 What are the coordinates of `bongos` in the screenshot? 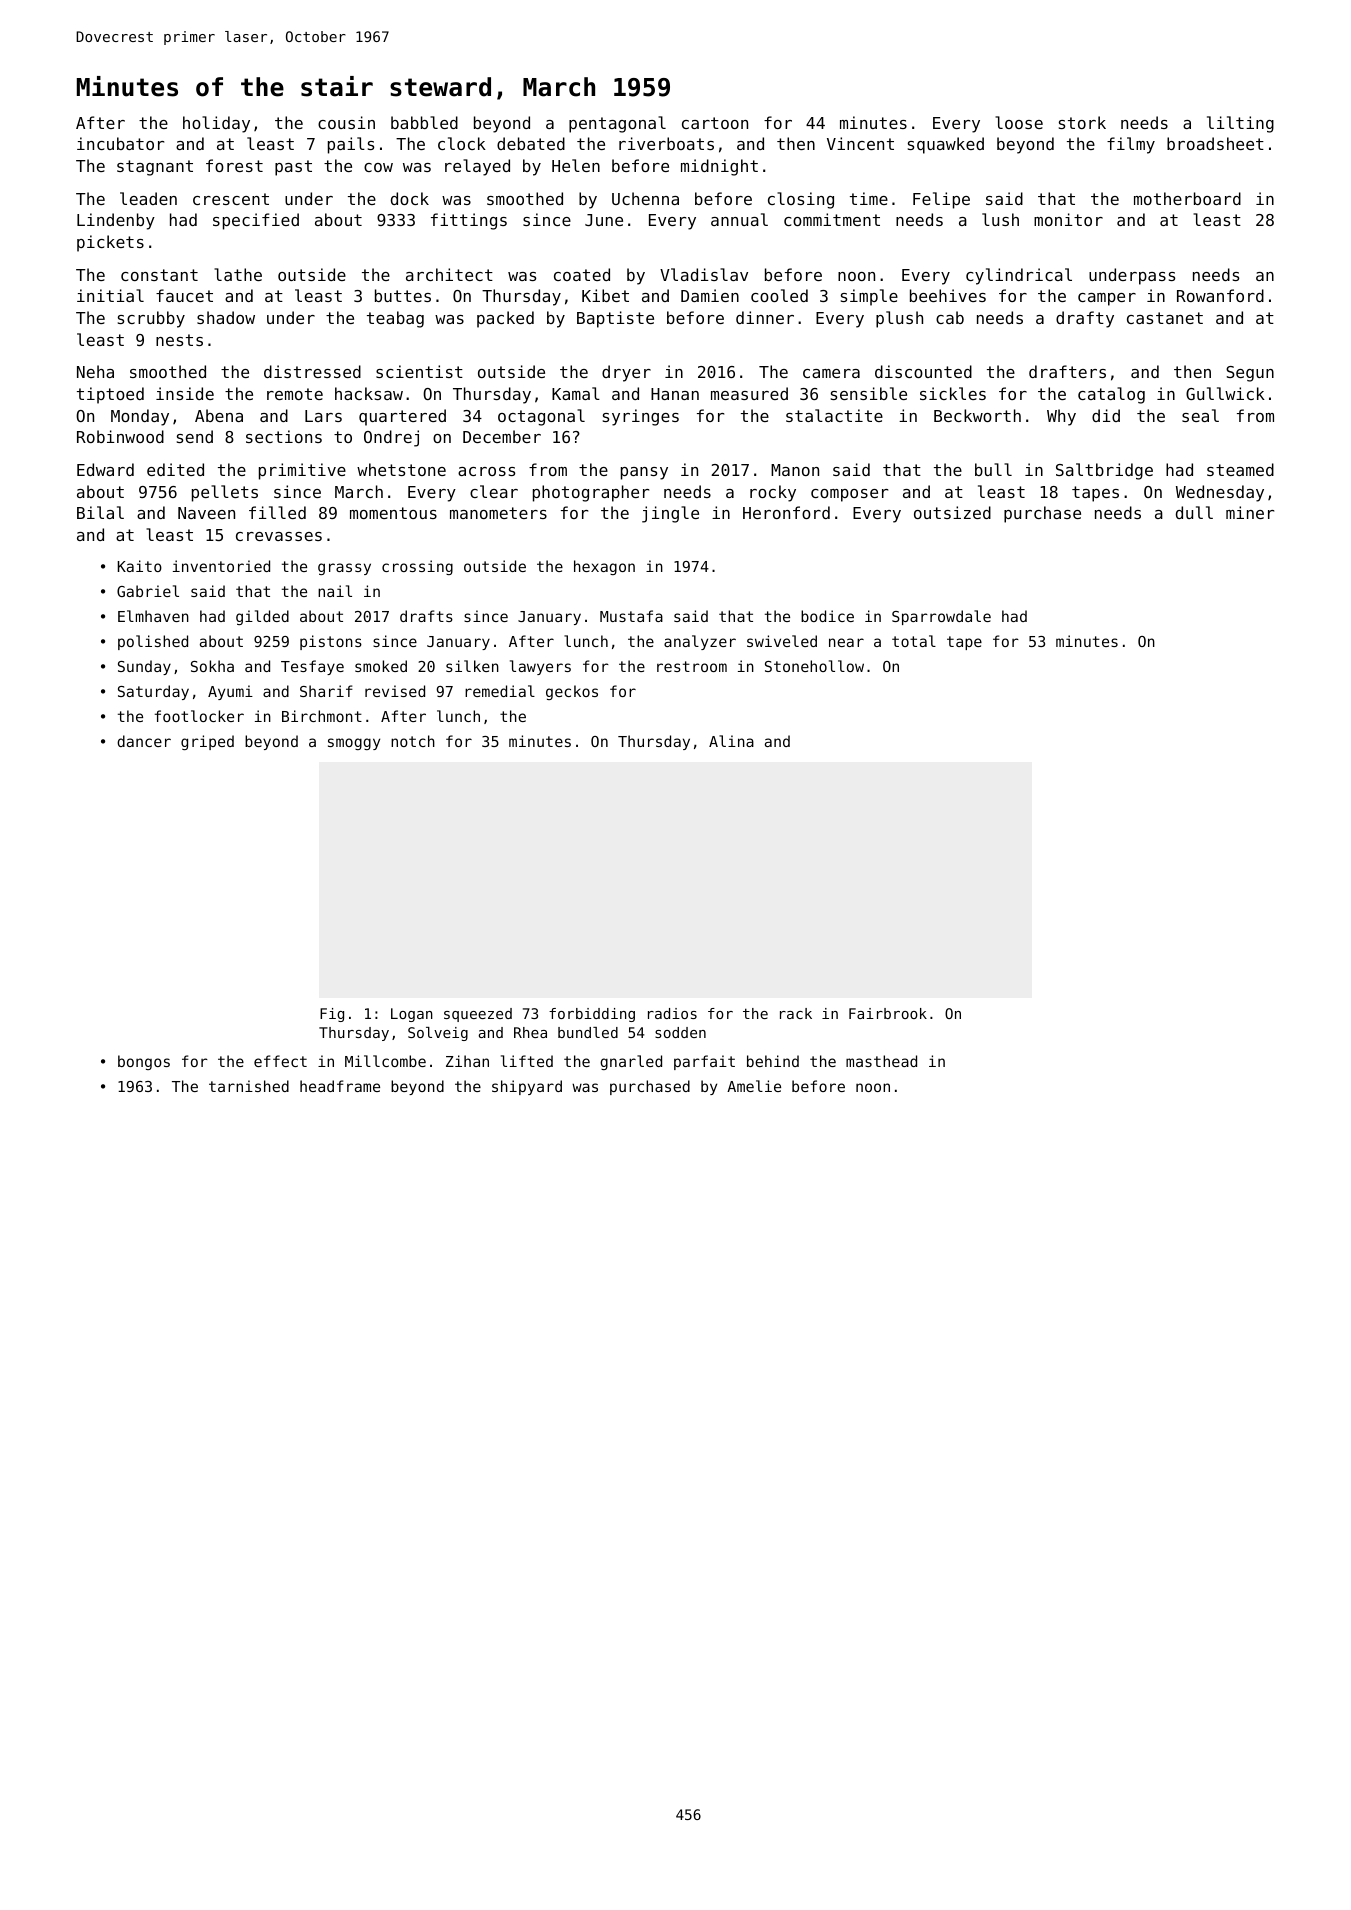 It's located at (144, 1062).
